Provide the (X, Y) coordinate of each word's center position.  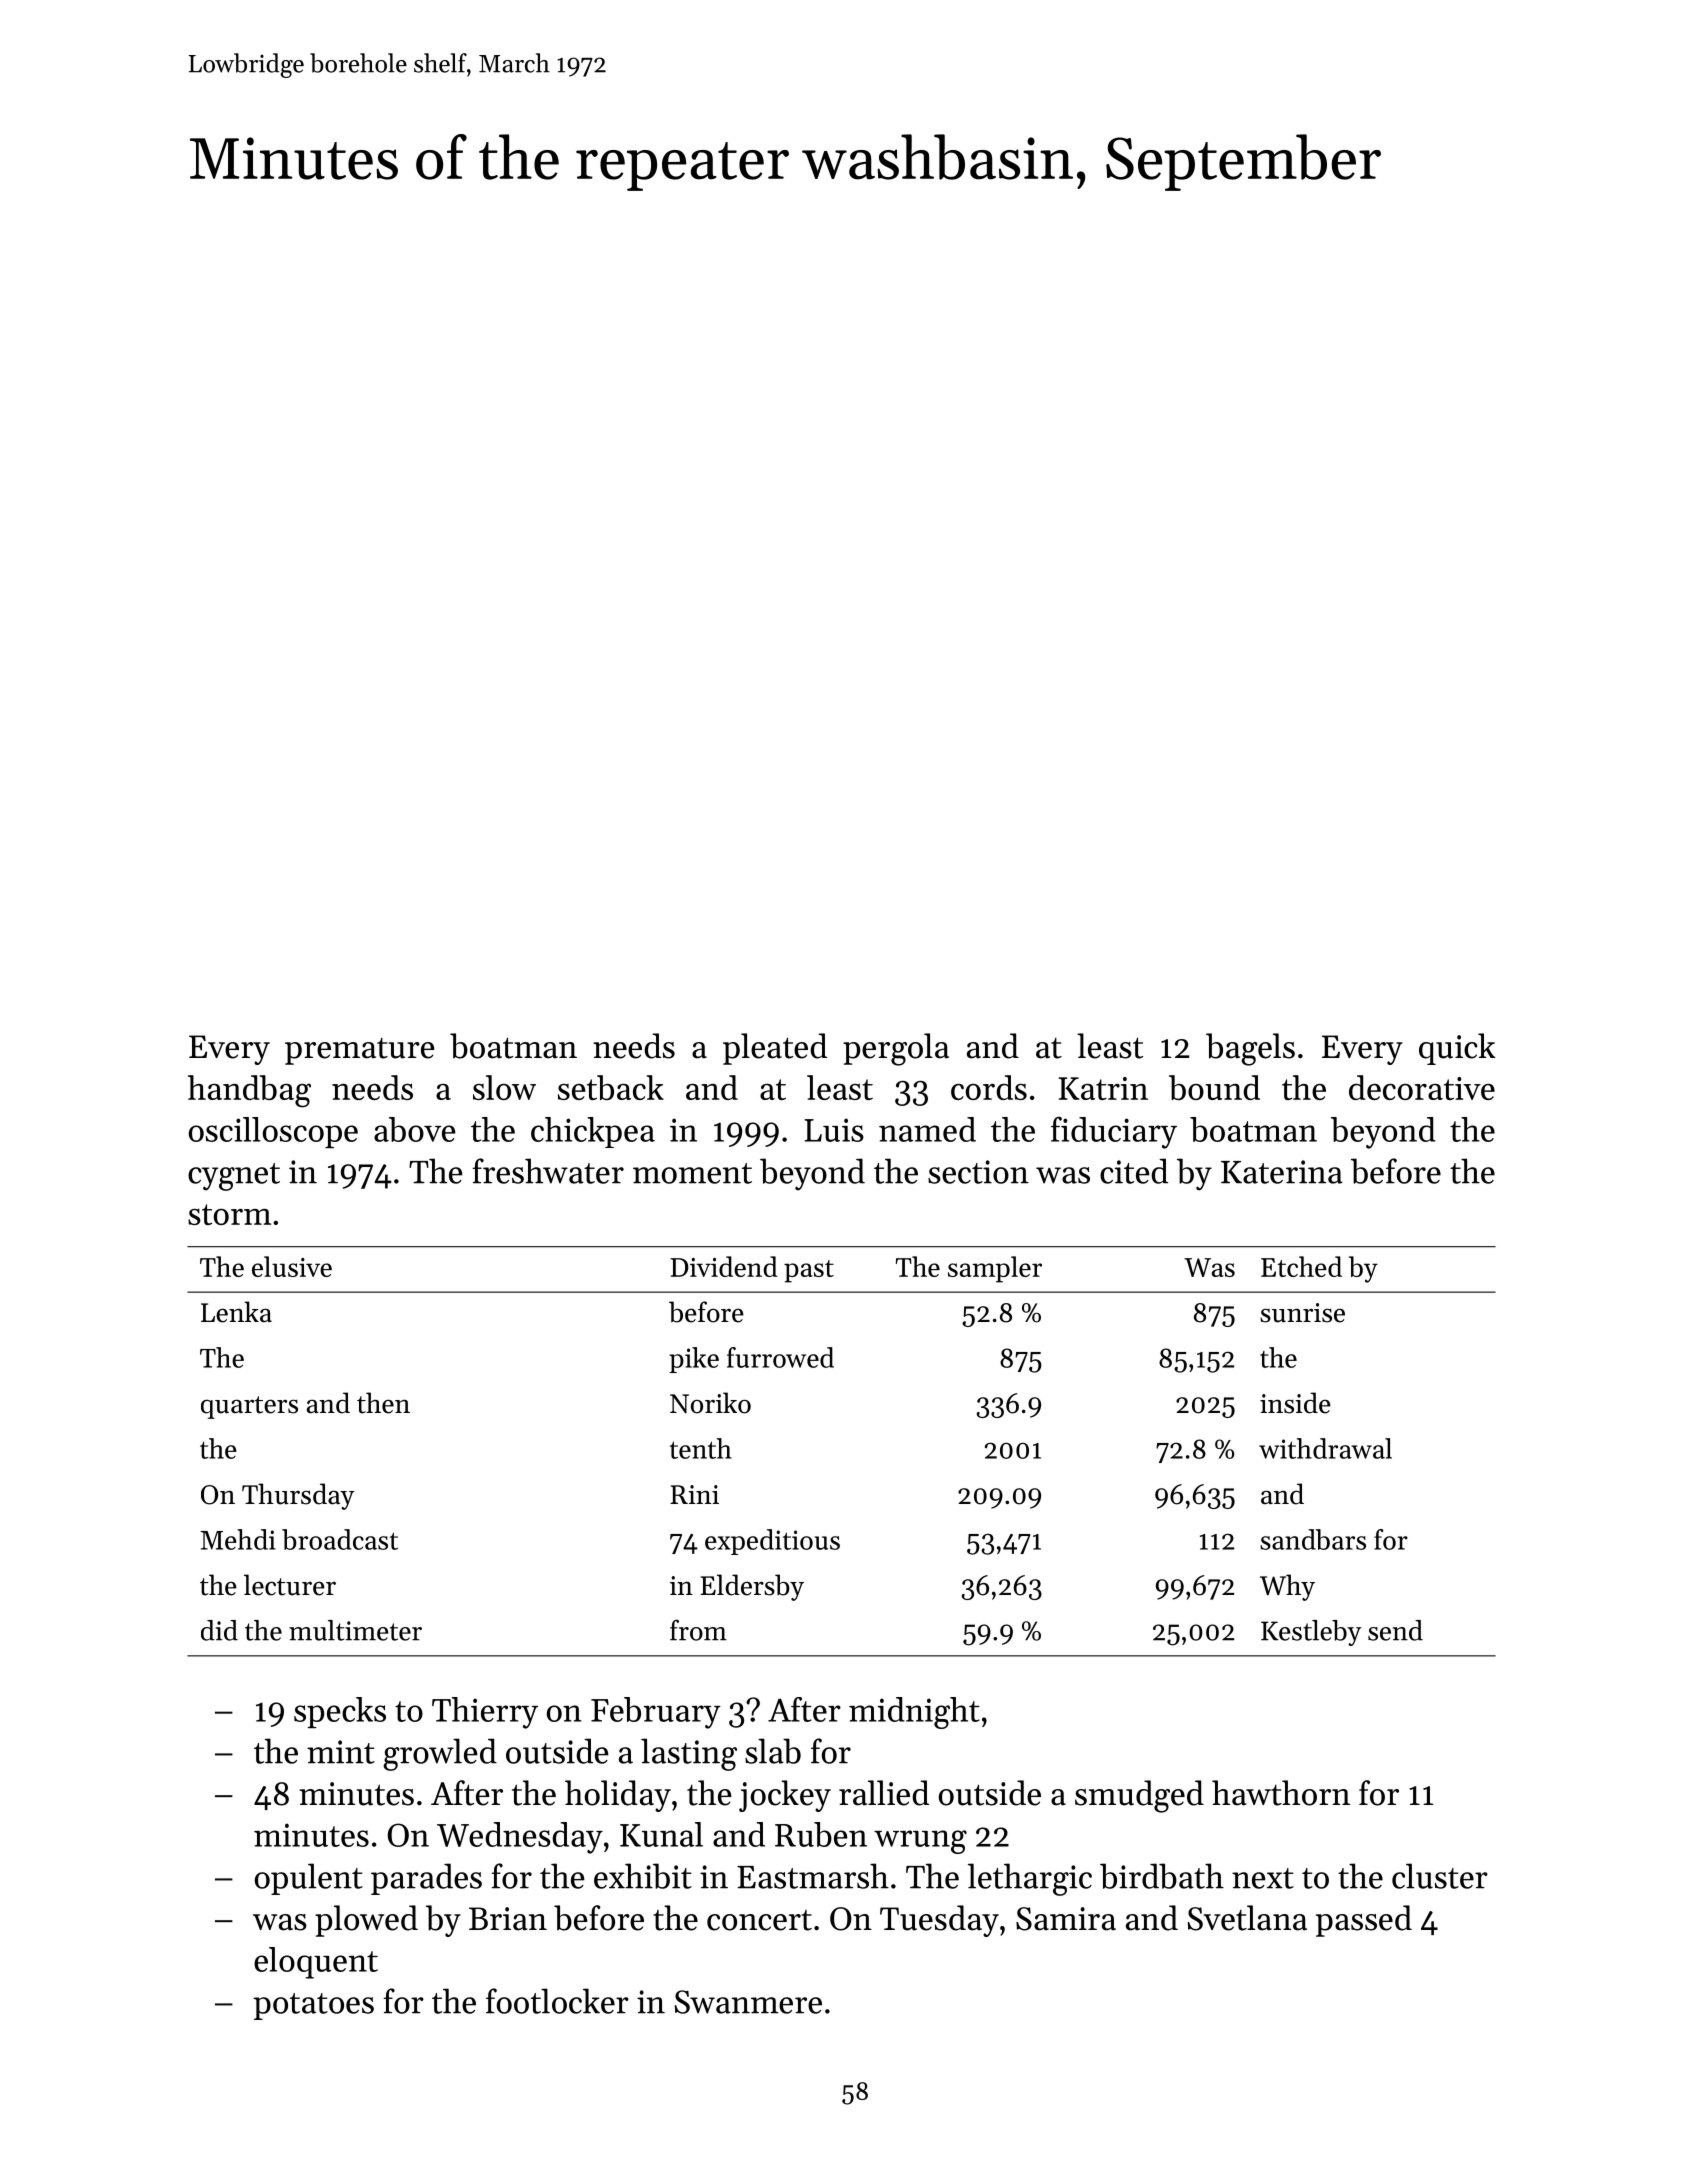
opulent (308, 1879)
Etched (1301, 1266)
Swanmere (748, 2002)
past (809, 1271)
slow (504, 1087)
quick (1457, 1049)
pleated (775, 1049)
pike (694, 1360)
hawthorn (1281, 1793)
